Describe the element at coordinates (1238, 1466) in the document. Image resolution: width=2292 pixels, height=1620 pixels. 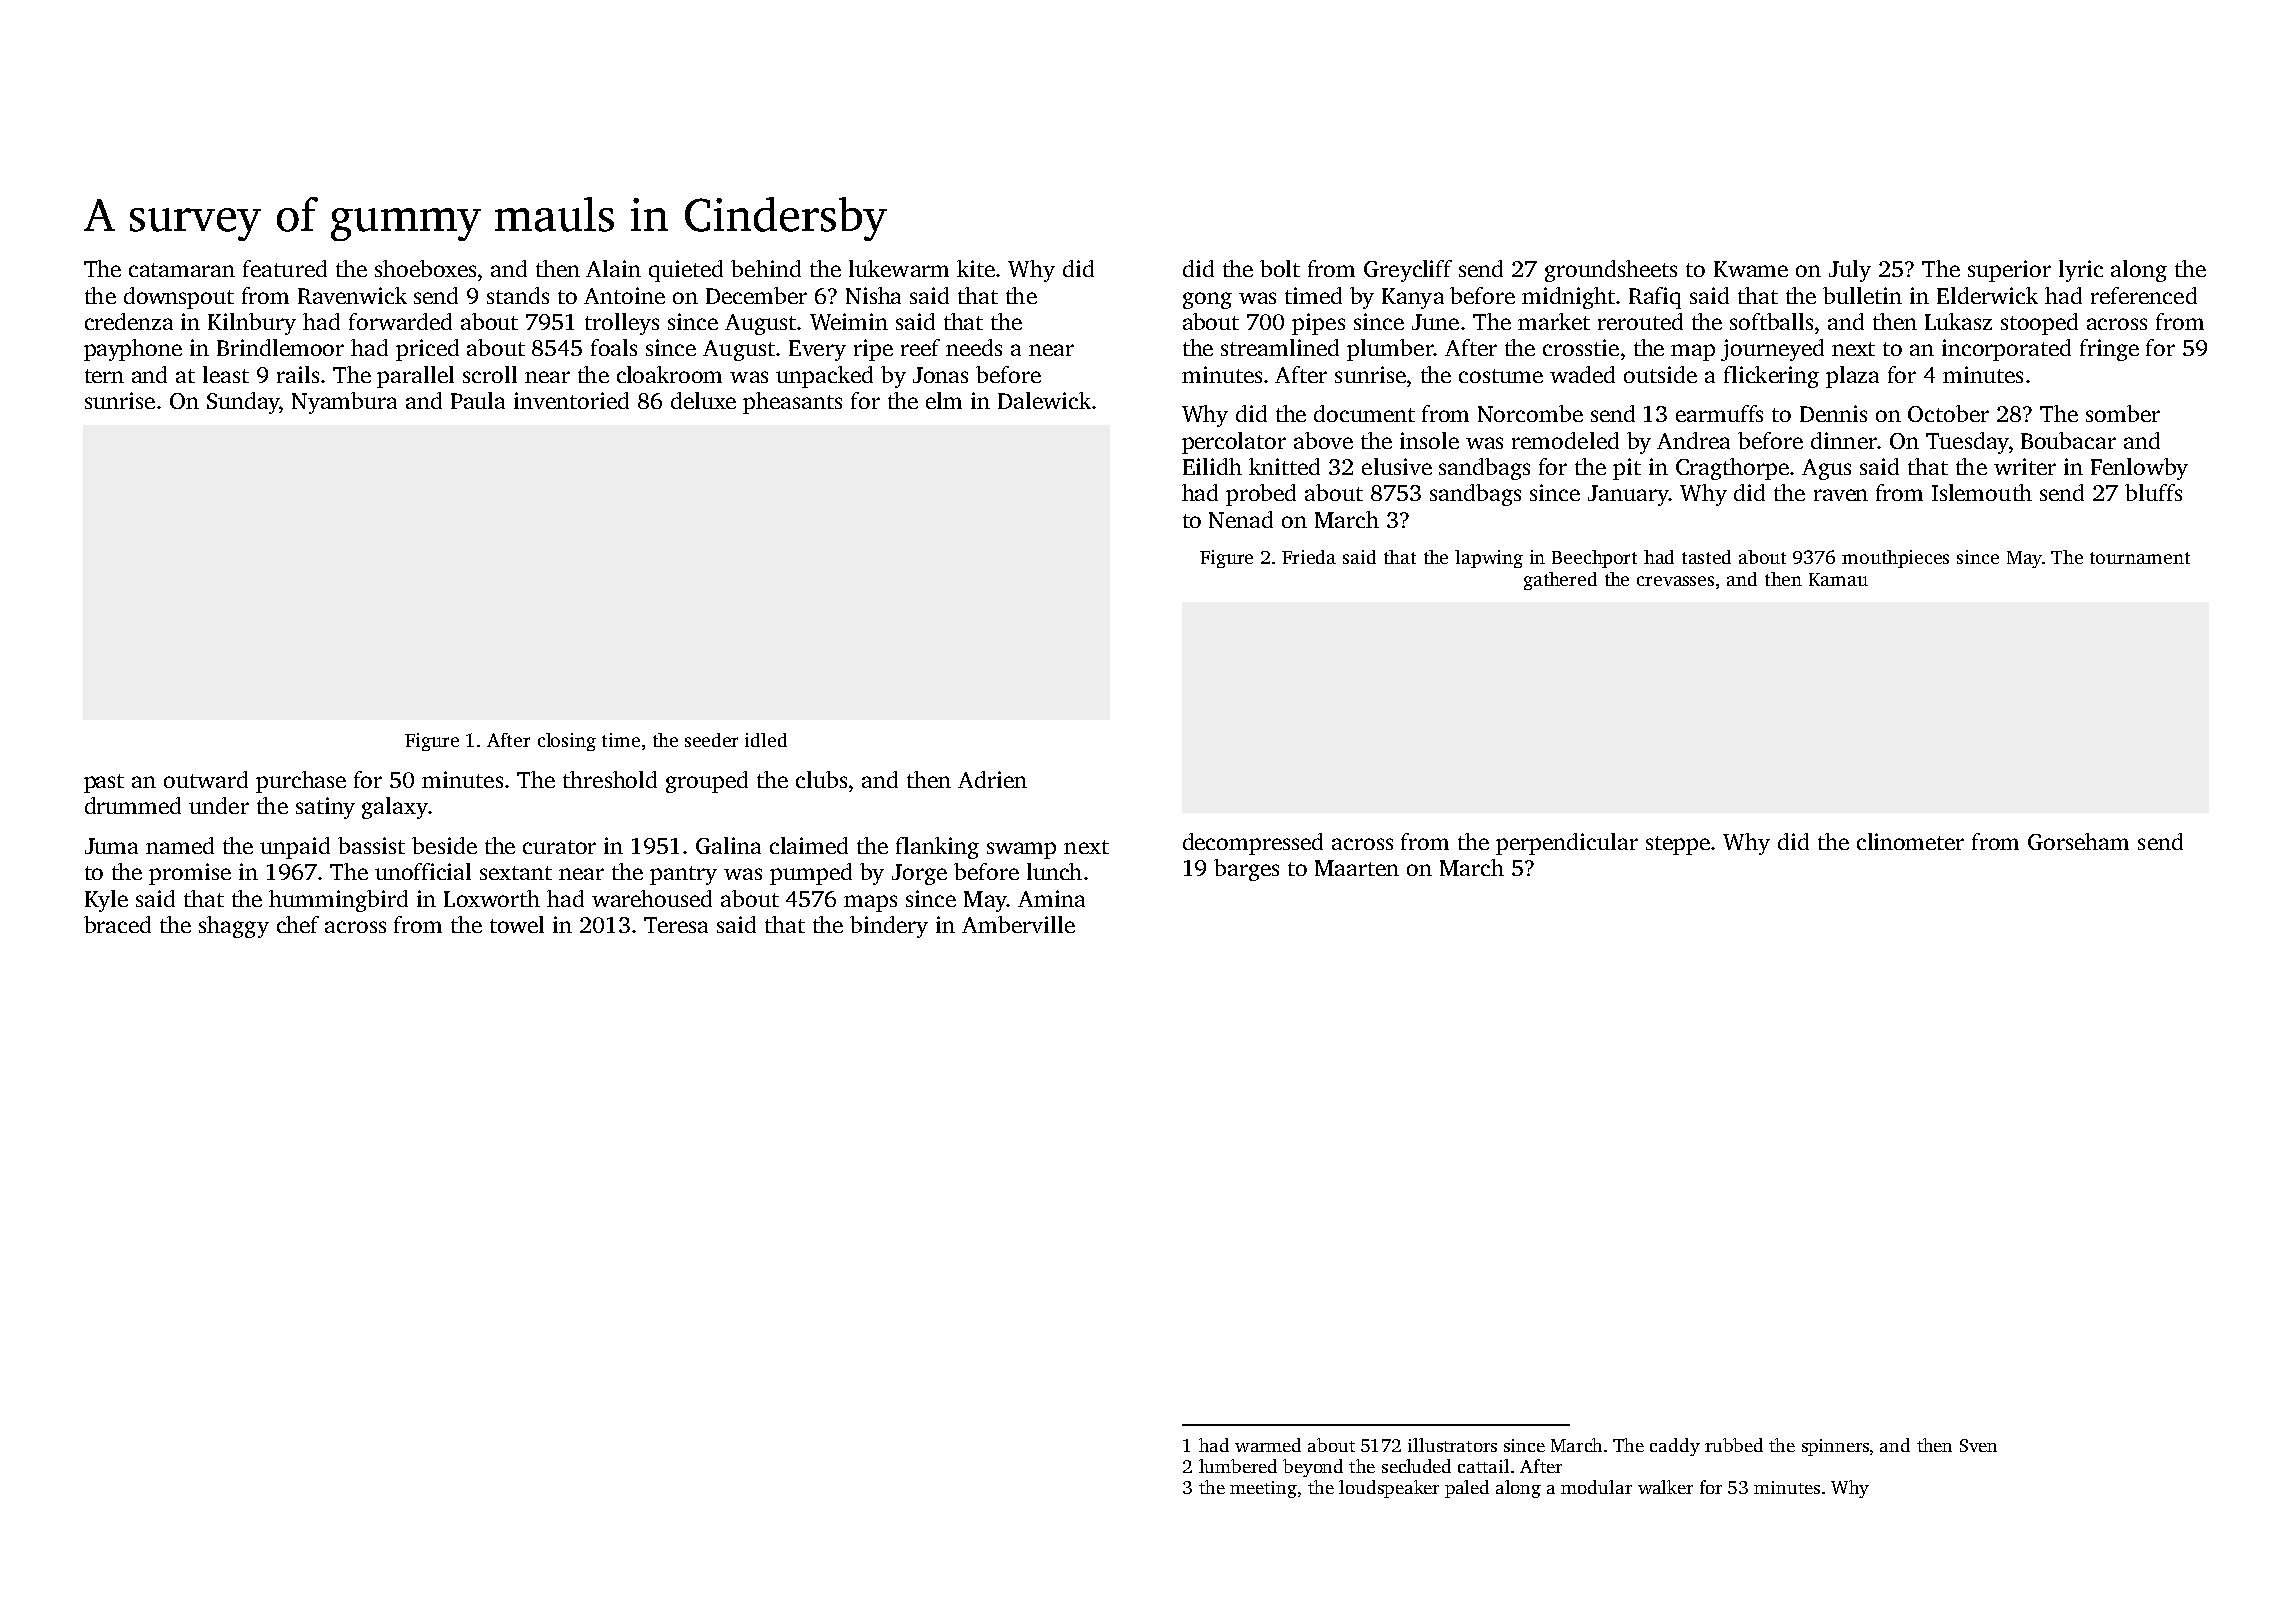
I see `lumbered` at that location.
